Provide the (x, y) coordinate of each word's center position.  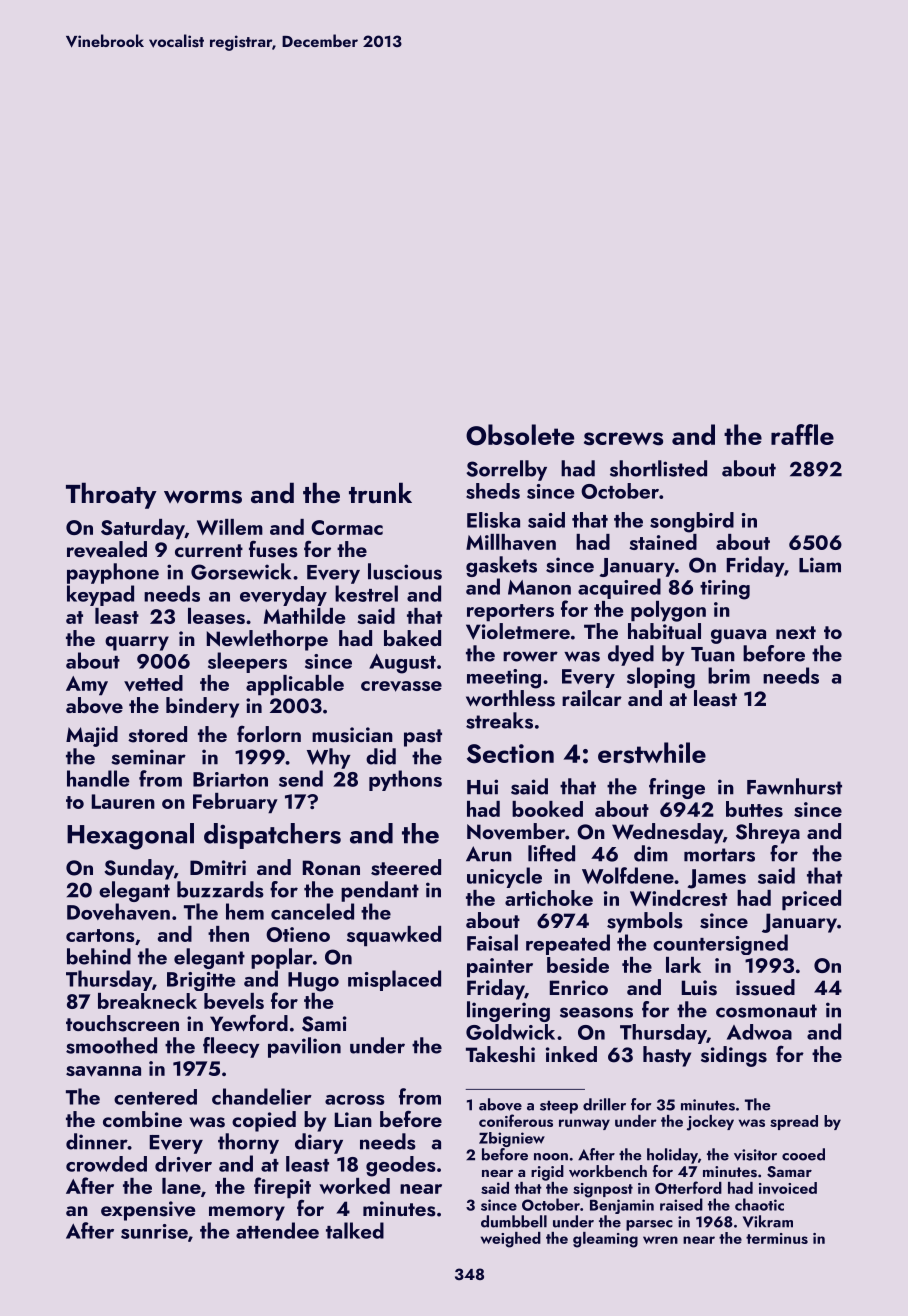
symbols (645, 922)
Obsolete (520, 435)
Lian (353, 1119)
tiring (725, 590)
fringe (677, 788)
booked (547, 809)
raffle (802, 434)
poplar (282, 958)
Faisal (492, 942)
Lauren (123, 801)
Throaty (111, 495)
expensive (148, 1211)
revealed (107, 549)
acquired (619, 588)
